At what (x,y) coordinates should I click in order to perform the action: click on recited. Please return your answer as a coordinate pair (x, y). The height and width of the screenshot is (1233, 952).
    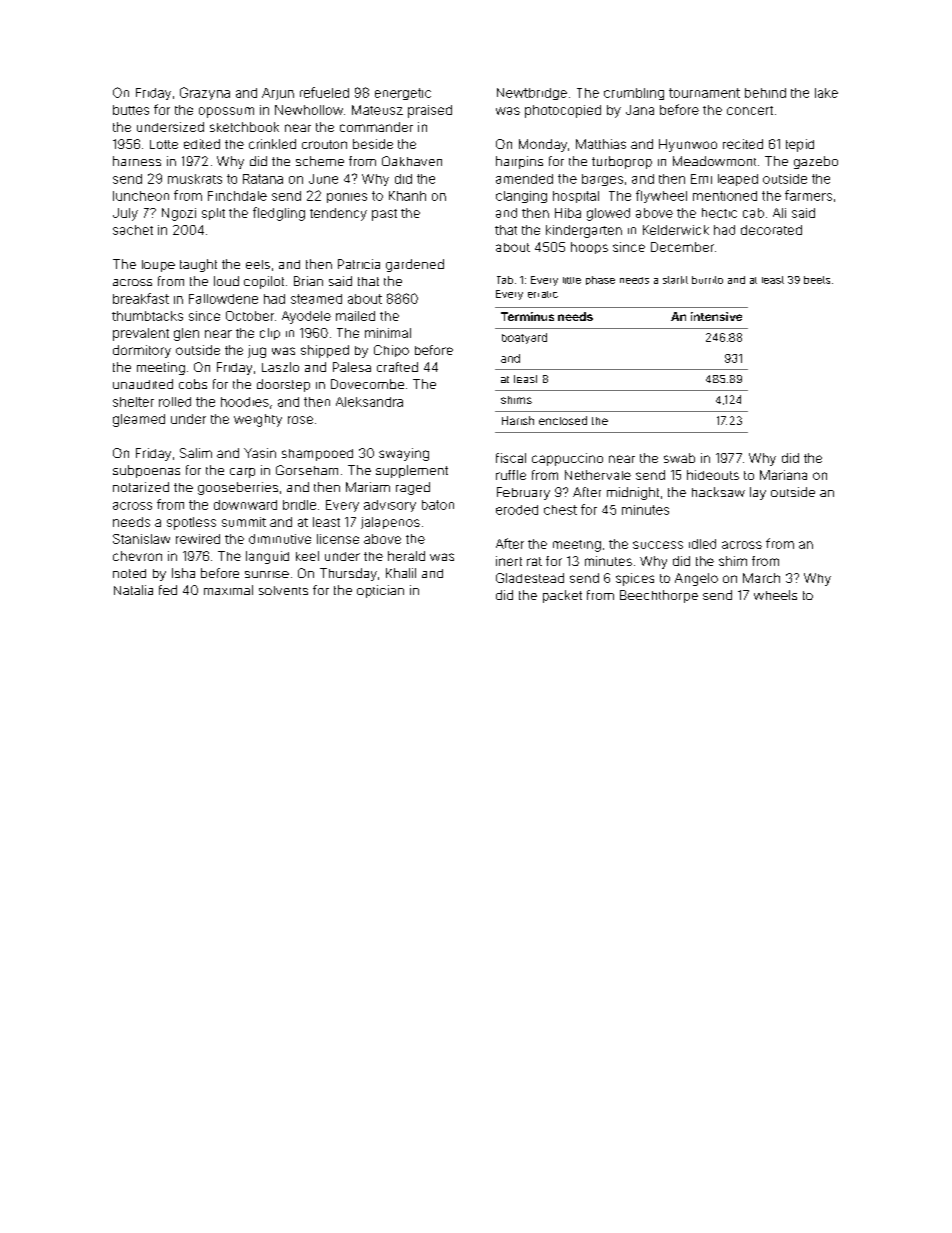
    Looking at the image, I should click on (743, 144).
